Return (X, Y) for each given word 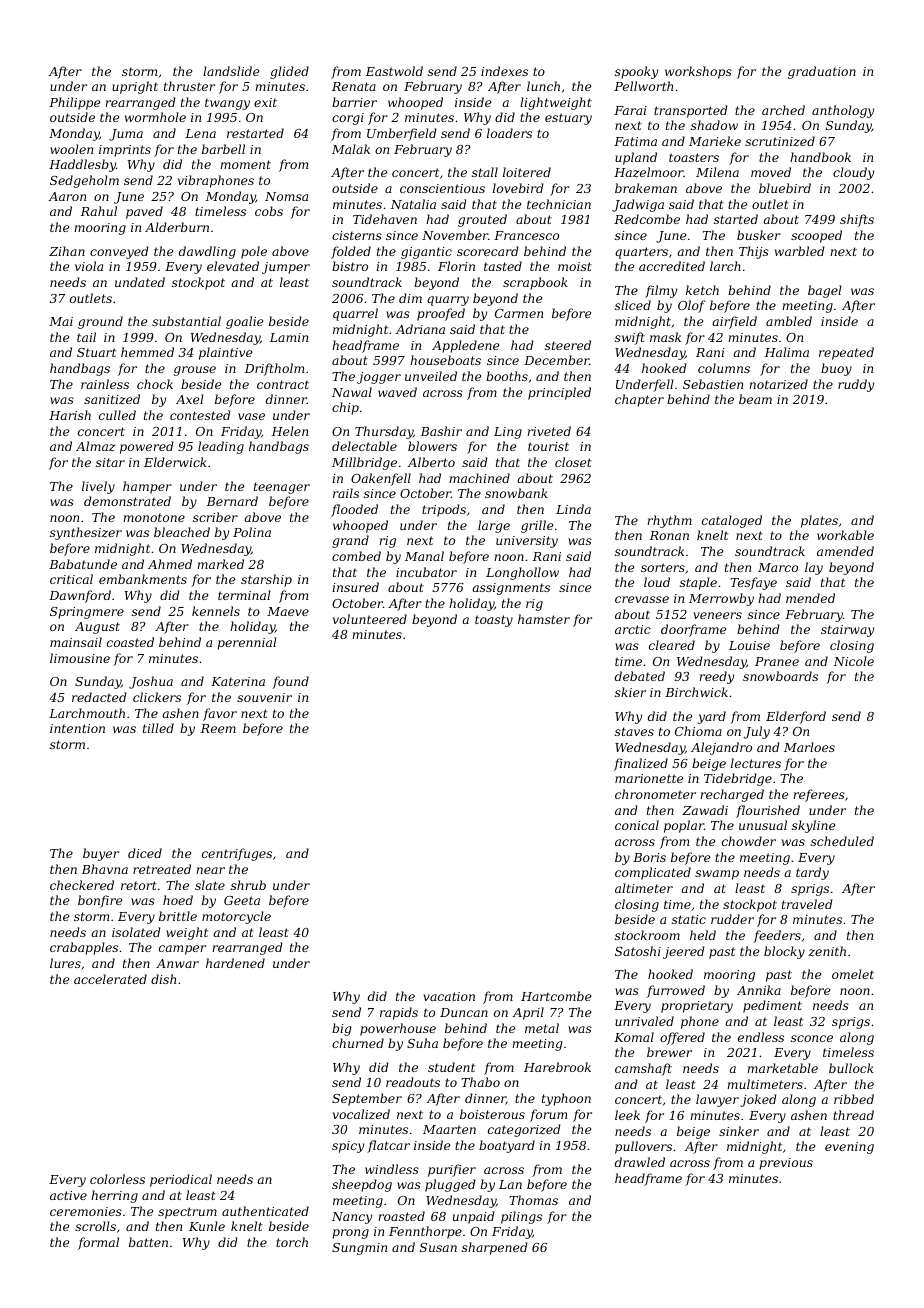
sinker (739, 1131)
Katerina (238, 681)
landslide (231, 71)
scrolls (95, 1226)
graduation (822, 72)
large (494, 526)
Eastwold (394, 71)
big (341, 1029)
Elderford (796, 717)
